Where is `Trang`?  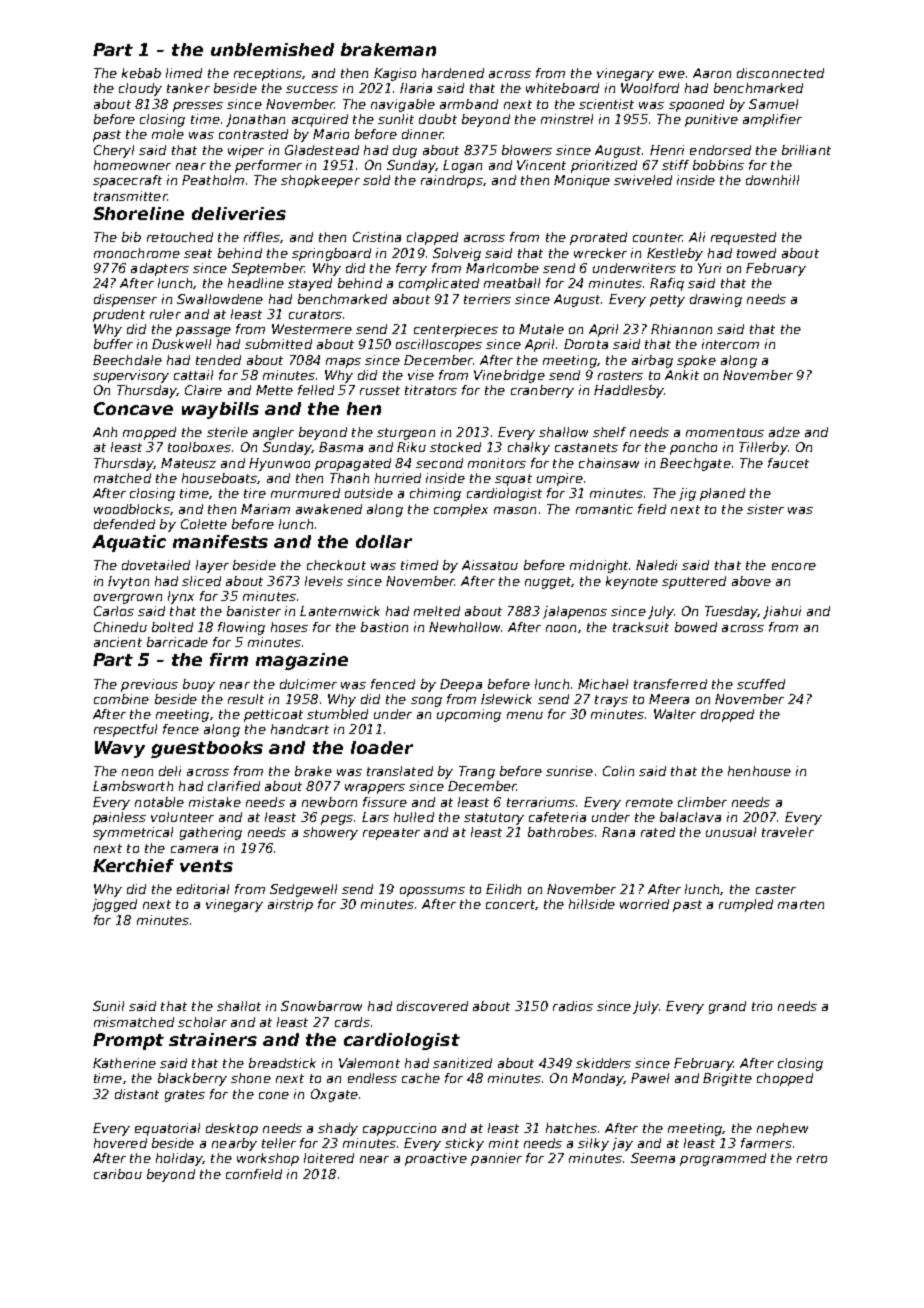 Trang is located at coordinates (477, 772).
